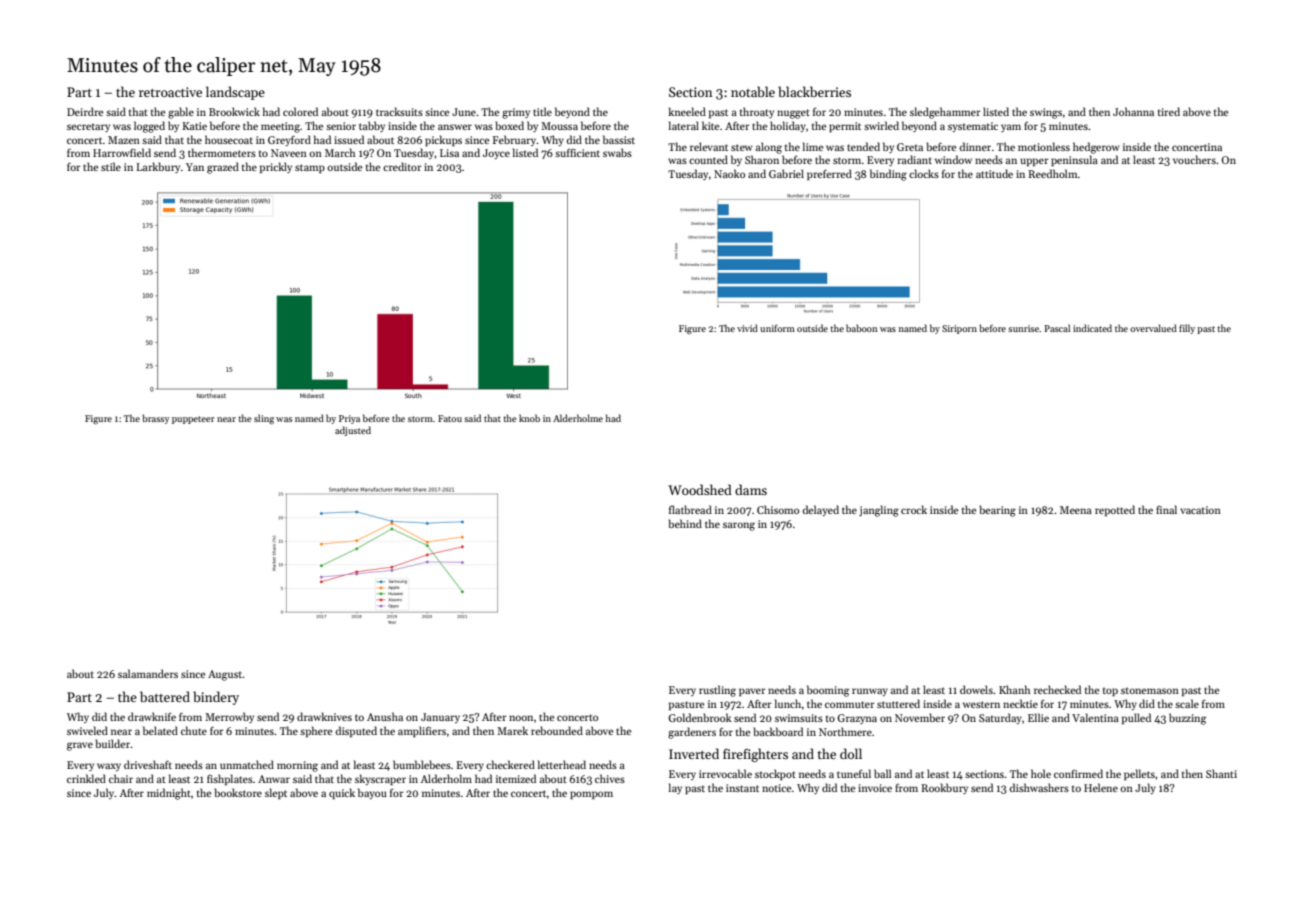 This document has height=924, width=1308. I want to click on senior, so click(341, 126).
